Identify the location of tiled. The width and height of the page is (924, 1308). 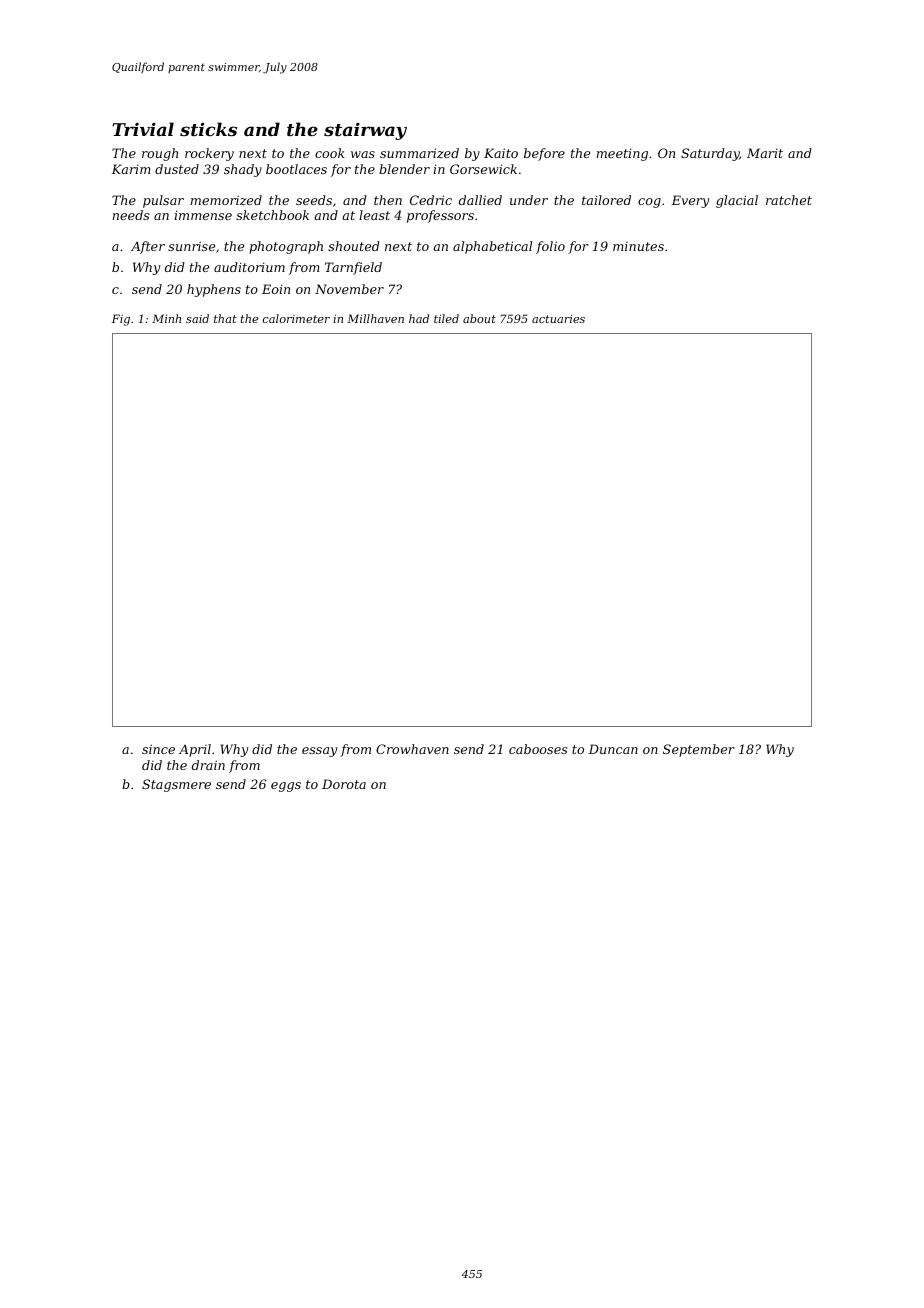
(446, 318).
